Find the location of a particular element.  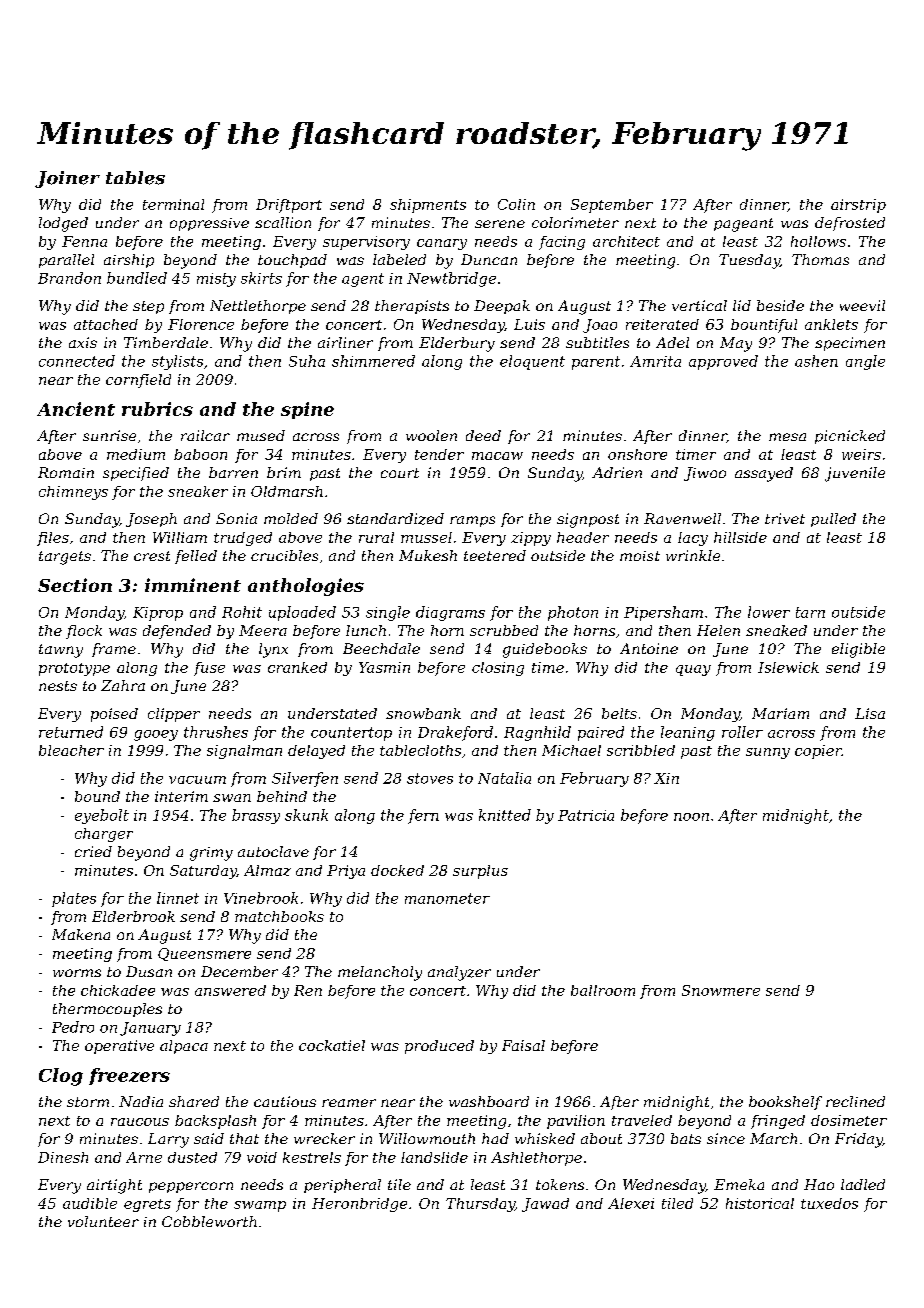

volunteer is located at coordinates (103, 1221).
